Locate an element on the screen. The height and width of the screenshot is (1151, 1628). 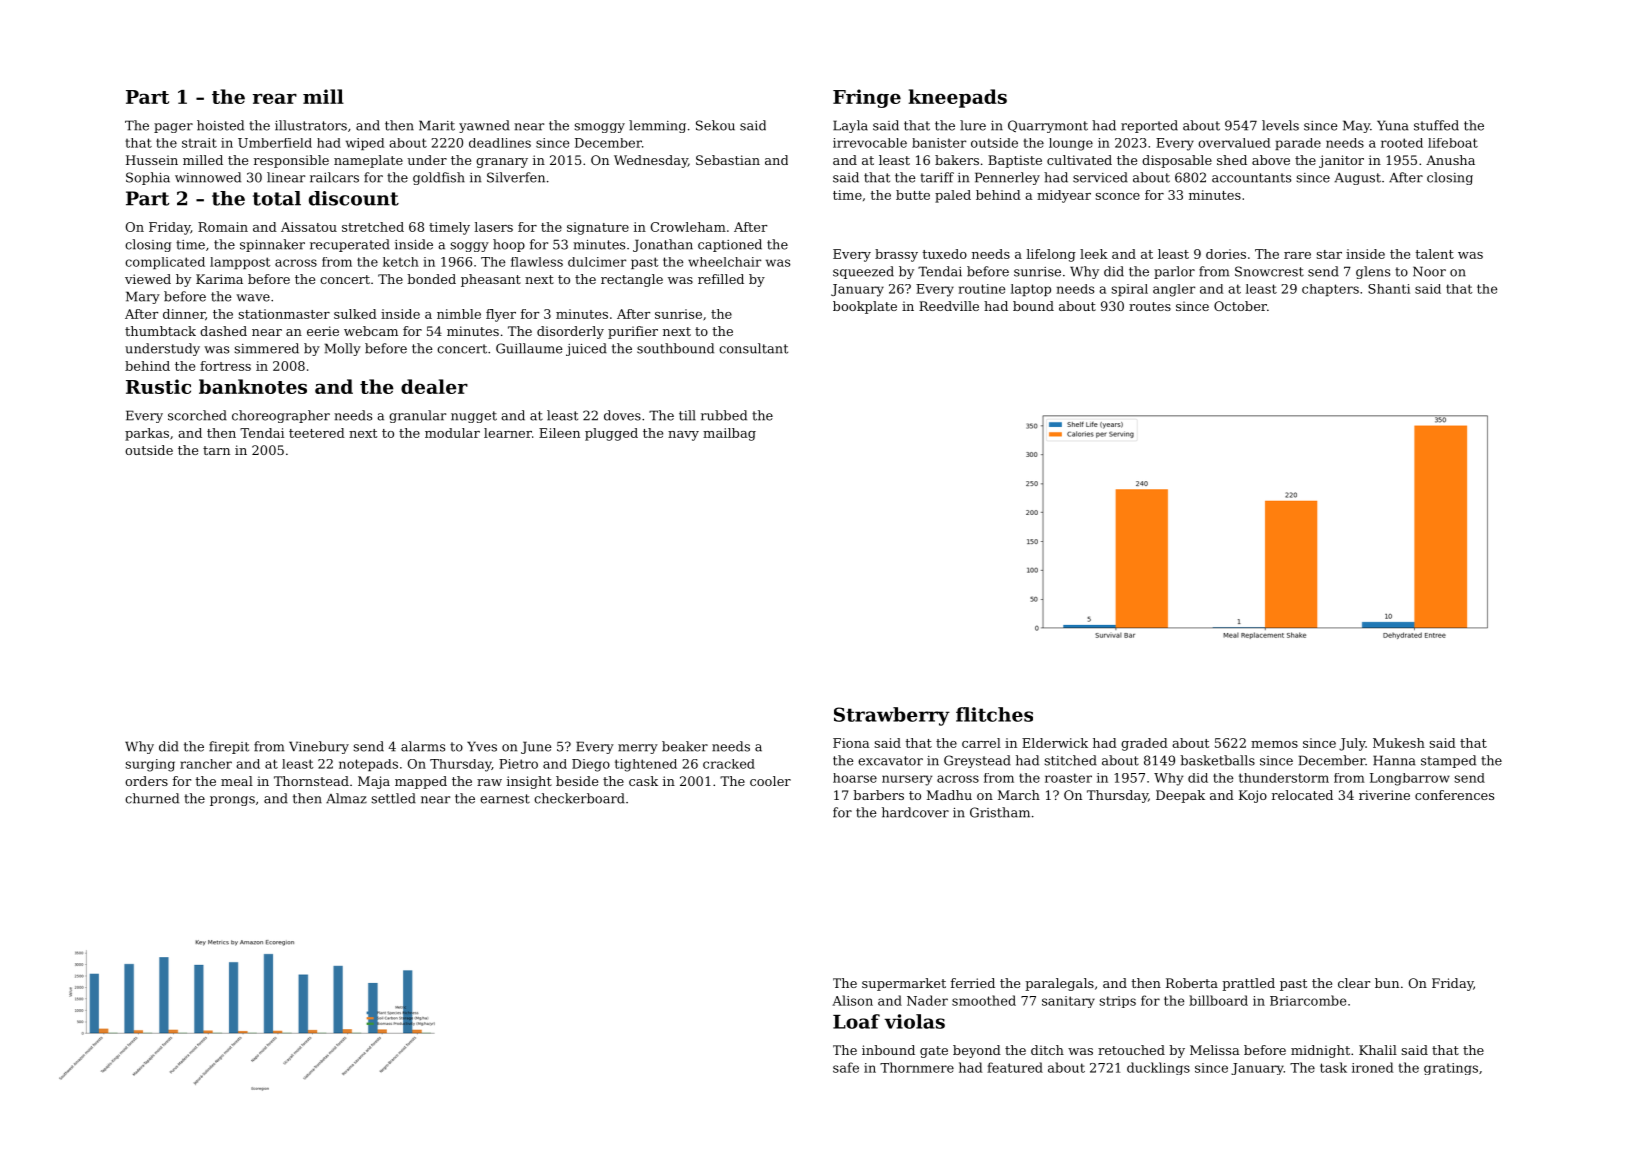
parlor is located at coordinates (1174, 272).
